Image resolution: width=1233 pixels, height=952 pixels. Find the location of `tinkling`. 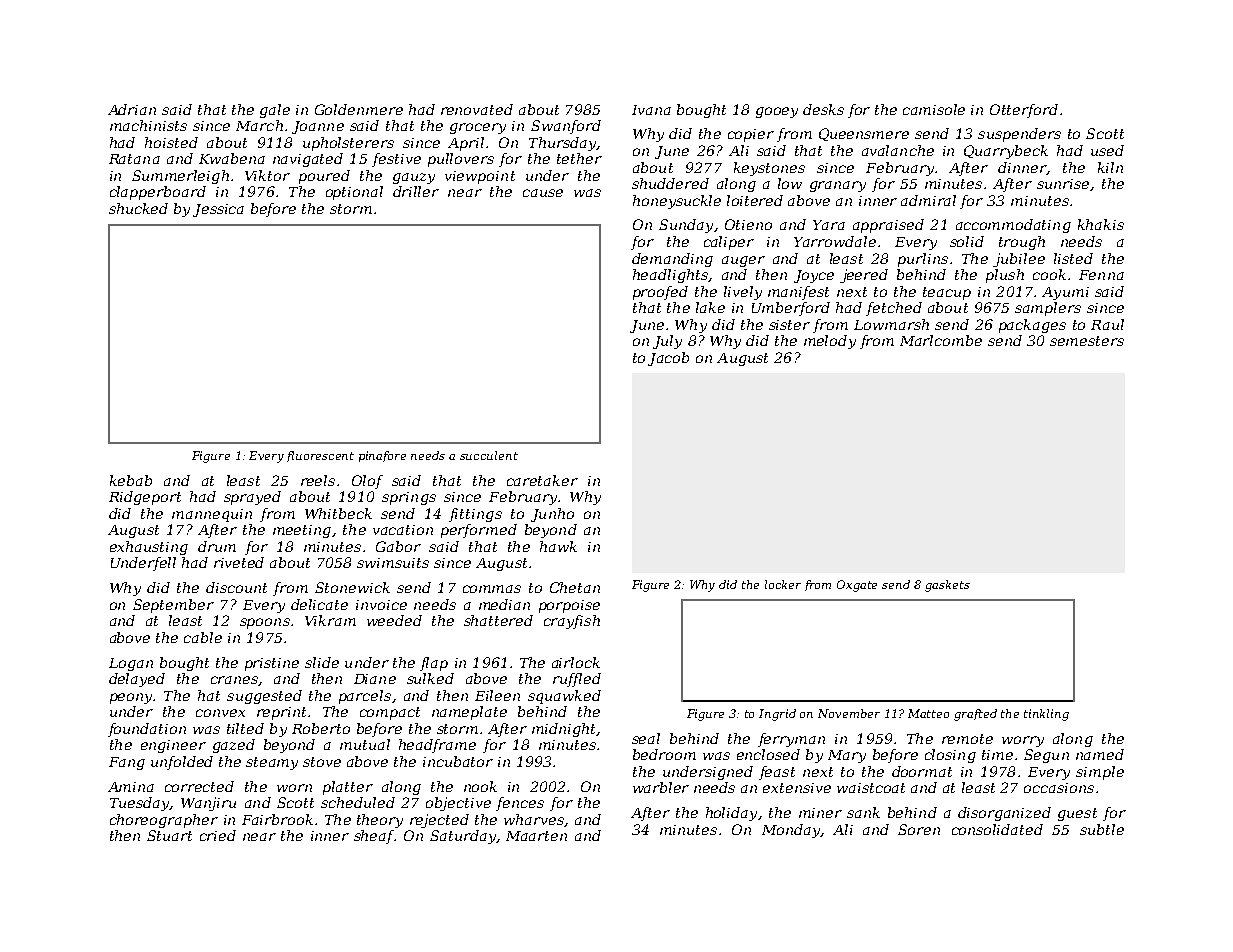

tinkling is located at coordinates (1046, 715).
